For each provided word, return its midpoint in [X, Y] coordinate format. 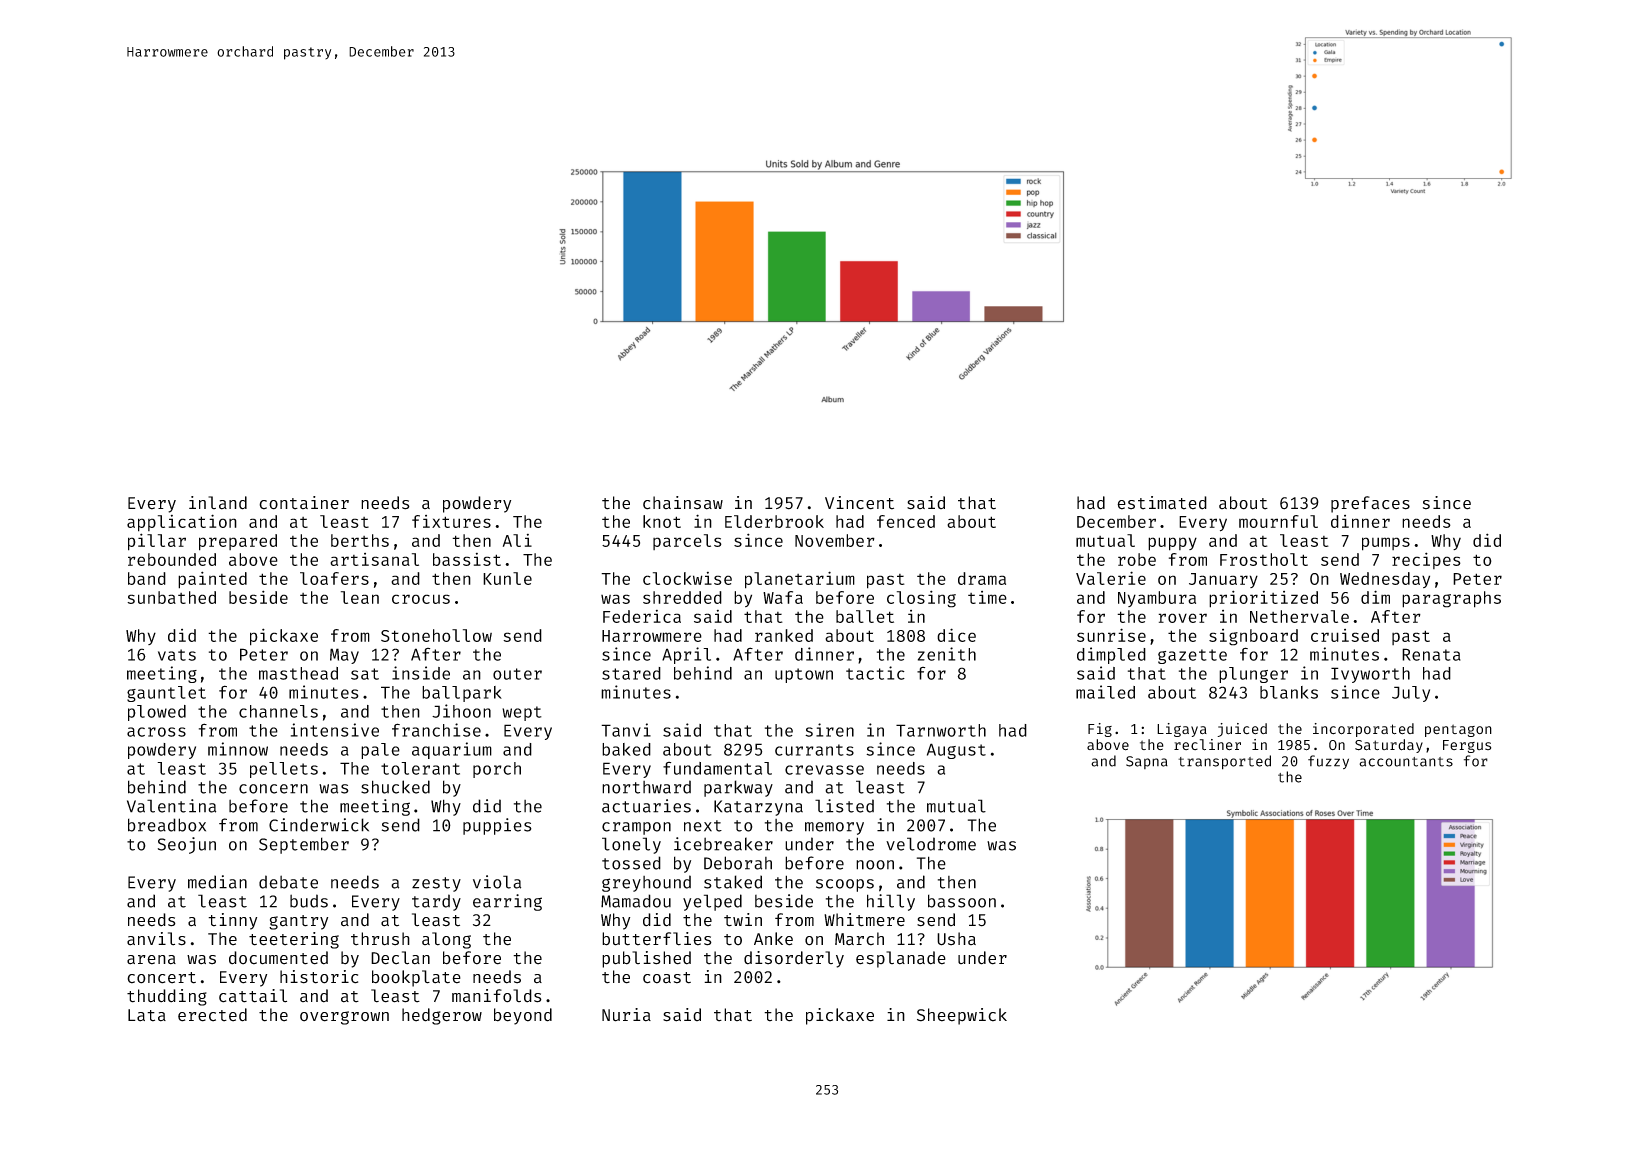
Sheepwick [962, 1016]
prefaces [1370, 504]
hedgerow [442, 1016]
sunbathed [171, 597]
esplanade [901, 959]
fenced [906, 521]
